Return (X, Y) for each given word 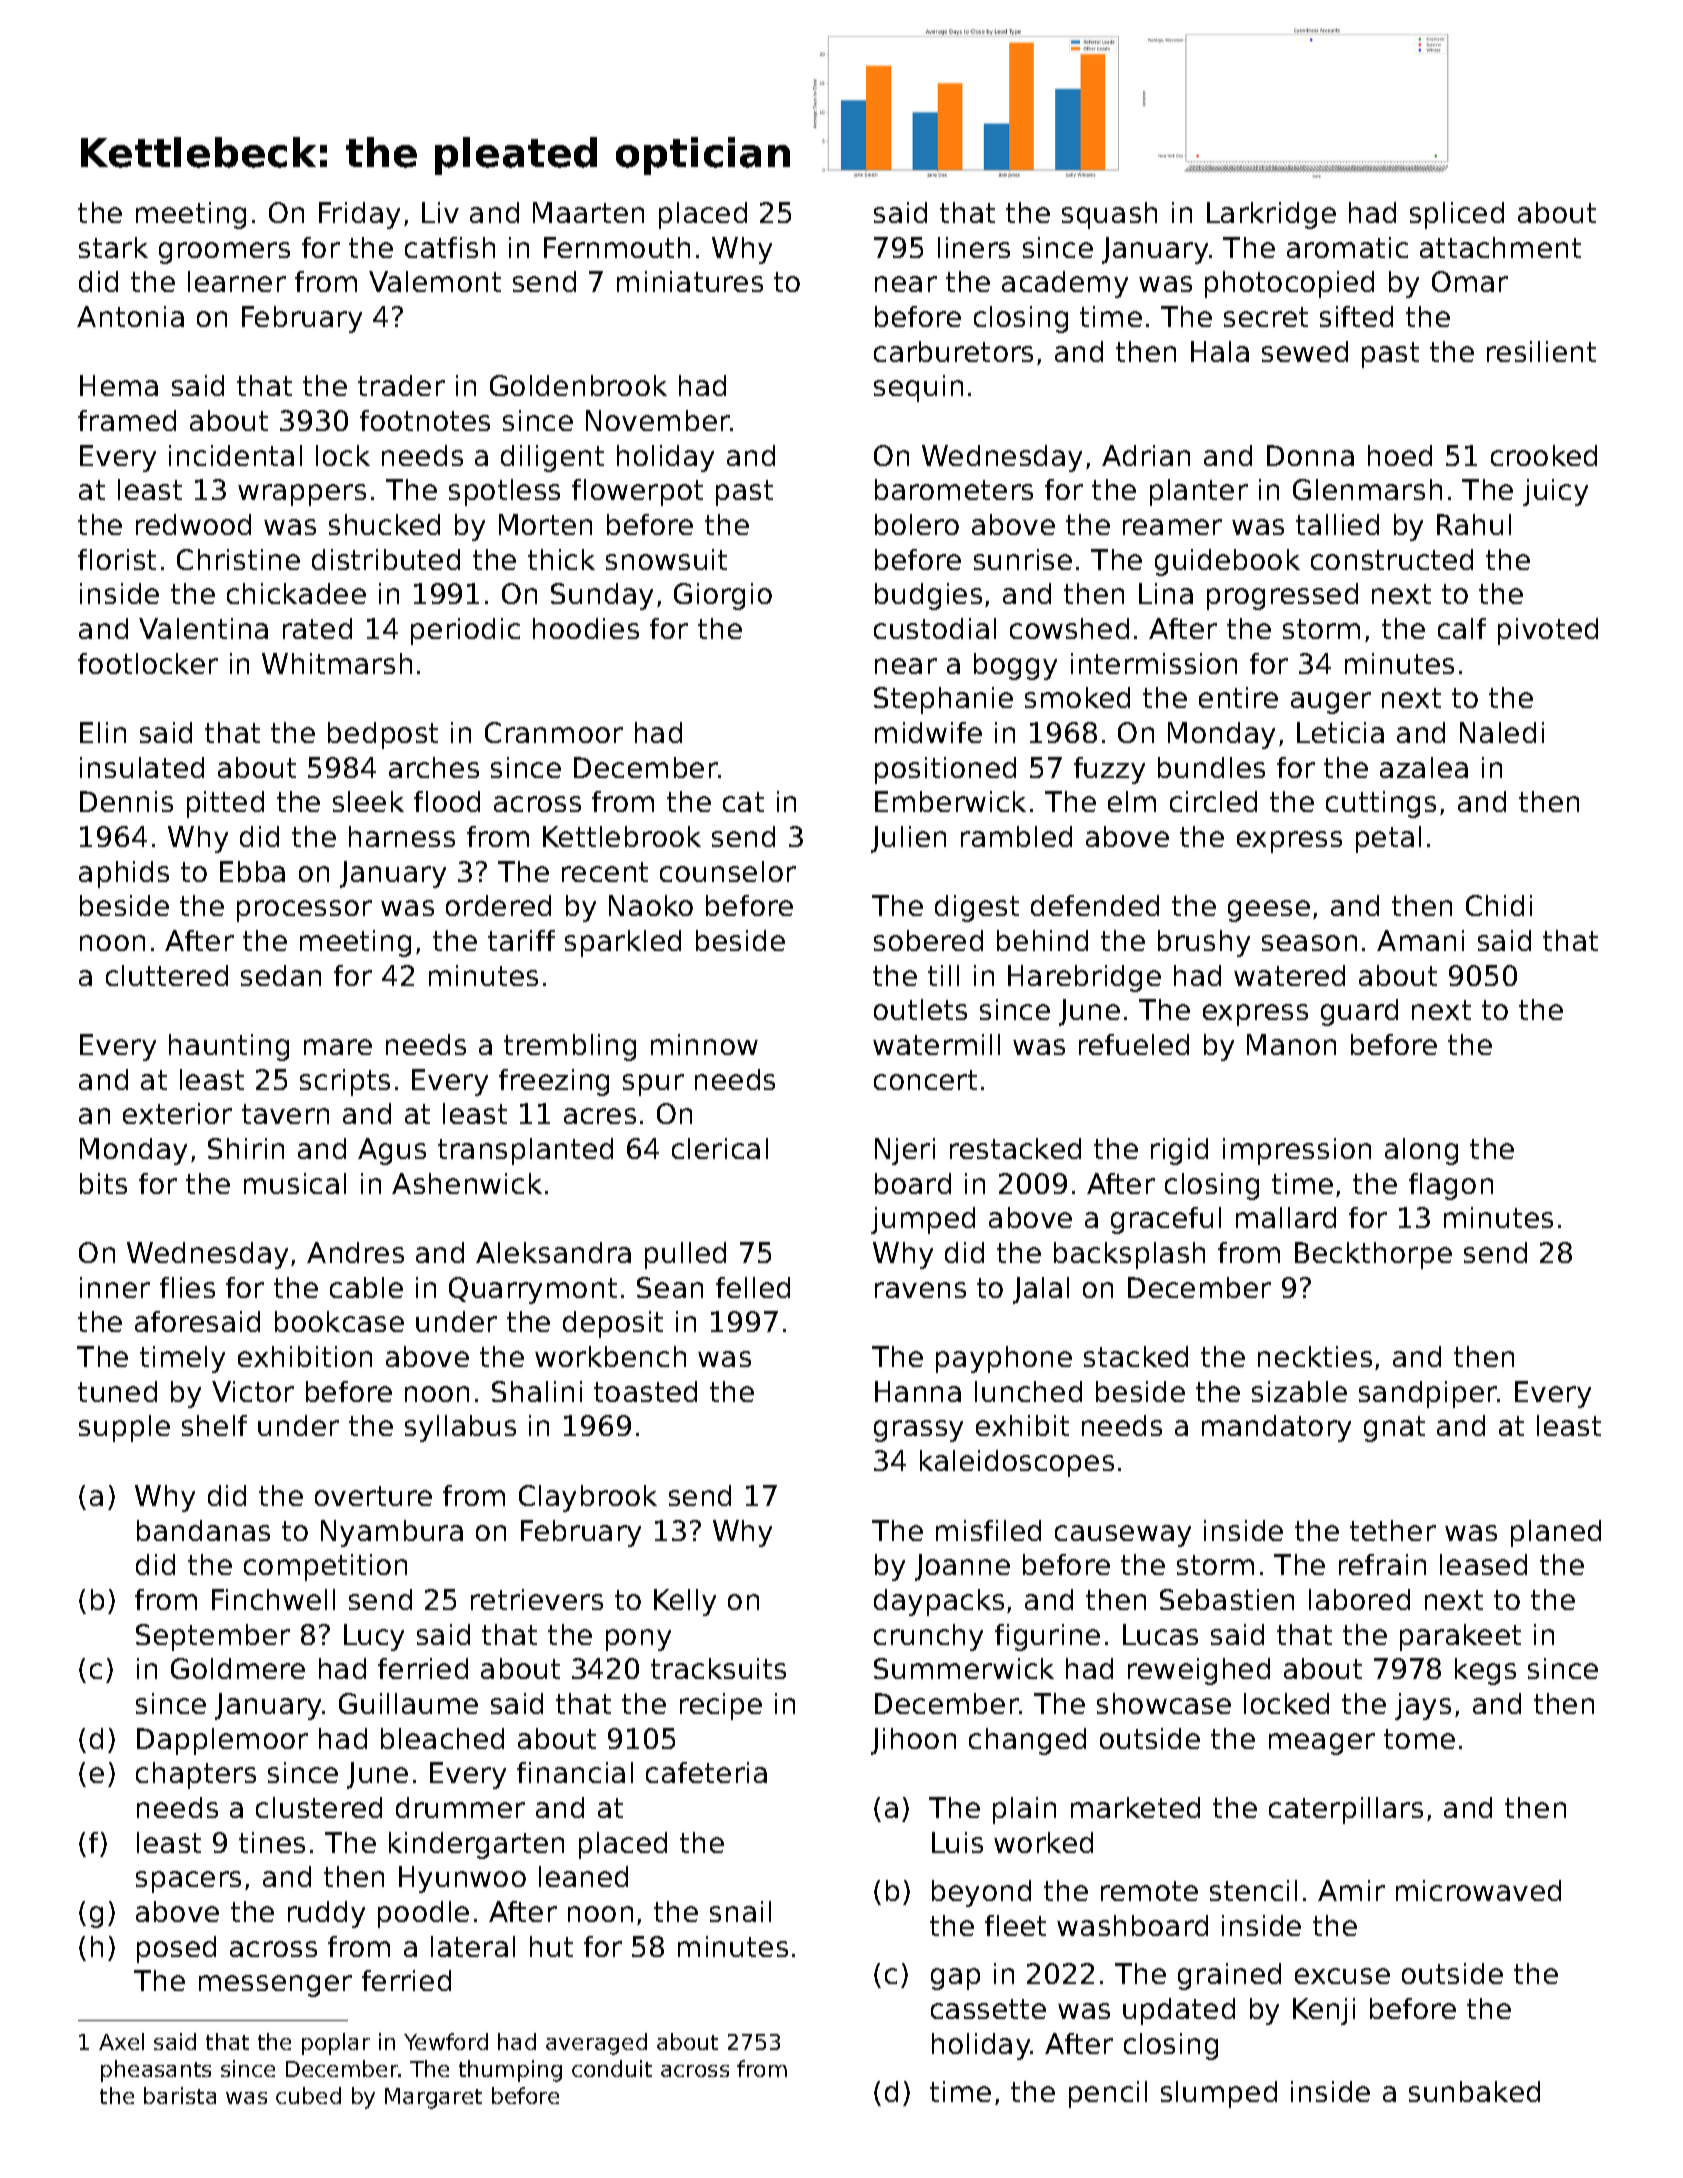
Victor (253, 1391)
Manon (1291, 1044)
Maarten (588, 212)
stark (113, 247)
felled (753, 1287)
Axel (121, 2041)
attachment (1500, 247)
